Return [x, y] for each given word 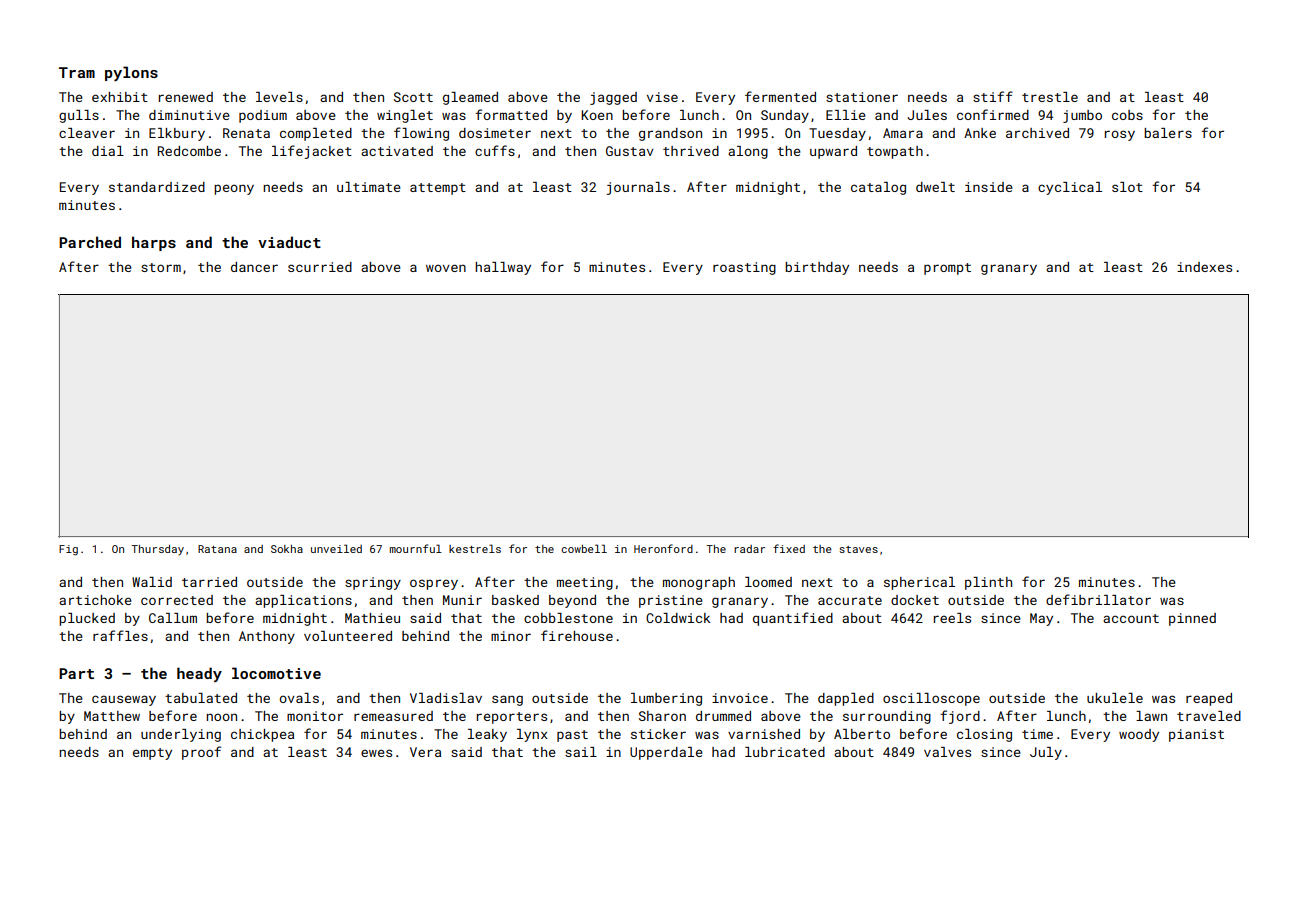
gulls [79, 116]
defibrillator [1098, 599]
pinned [1192, 619]
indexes [1204, 267]
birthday [817, 268]
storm [161, 267]
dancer [254, 267]
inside [989, 187]
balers [1168, 133]
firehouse [577, 635]
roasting [744, 268]
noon [221, 717]
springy [373, 583]
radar [749, 549]
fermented [780, 96]
